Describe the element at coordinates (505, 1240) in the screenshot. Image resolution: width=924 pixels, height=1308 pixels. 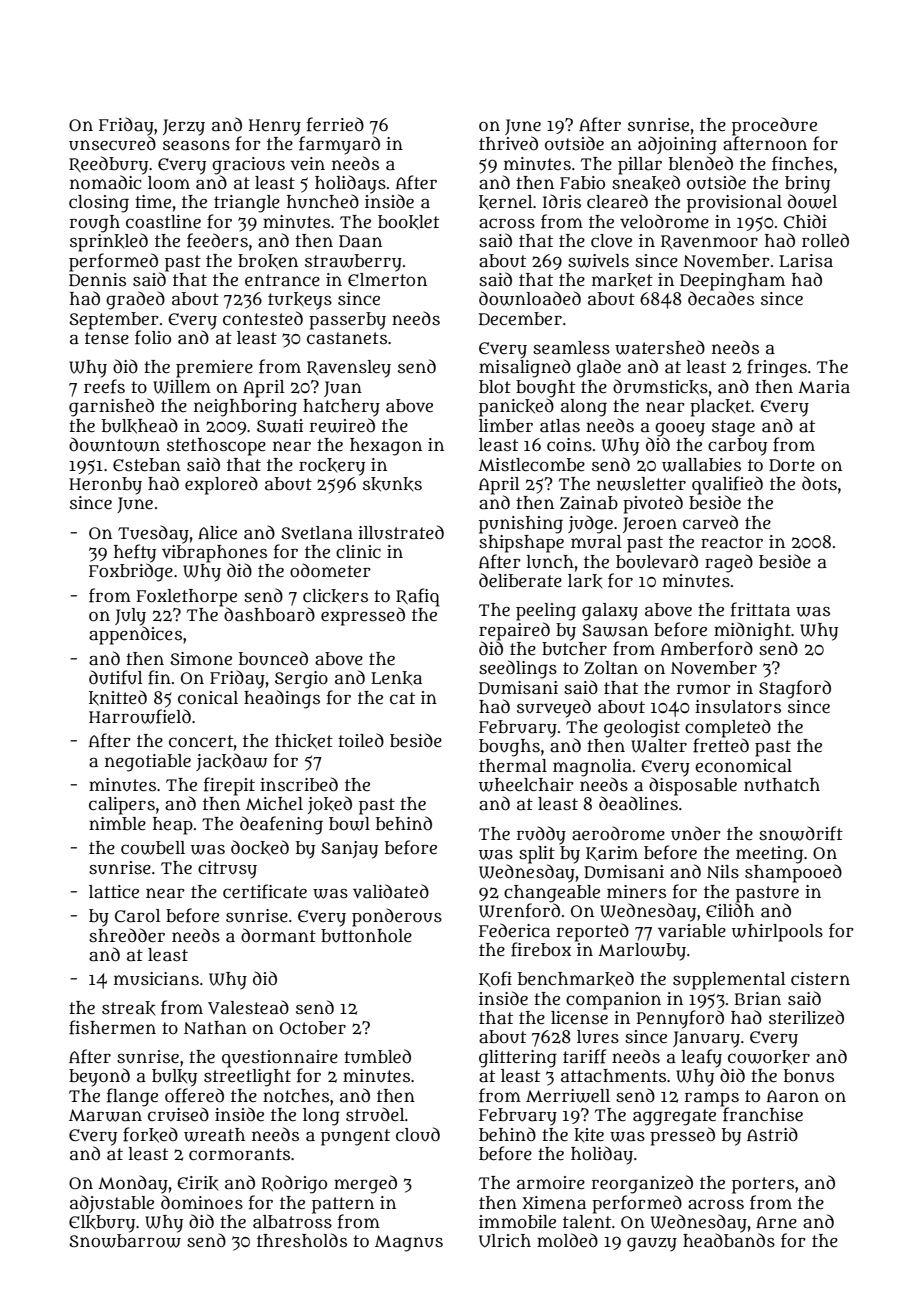
I see `Ulrich` at that location.
